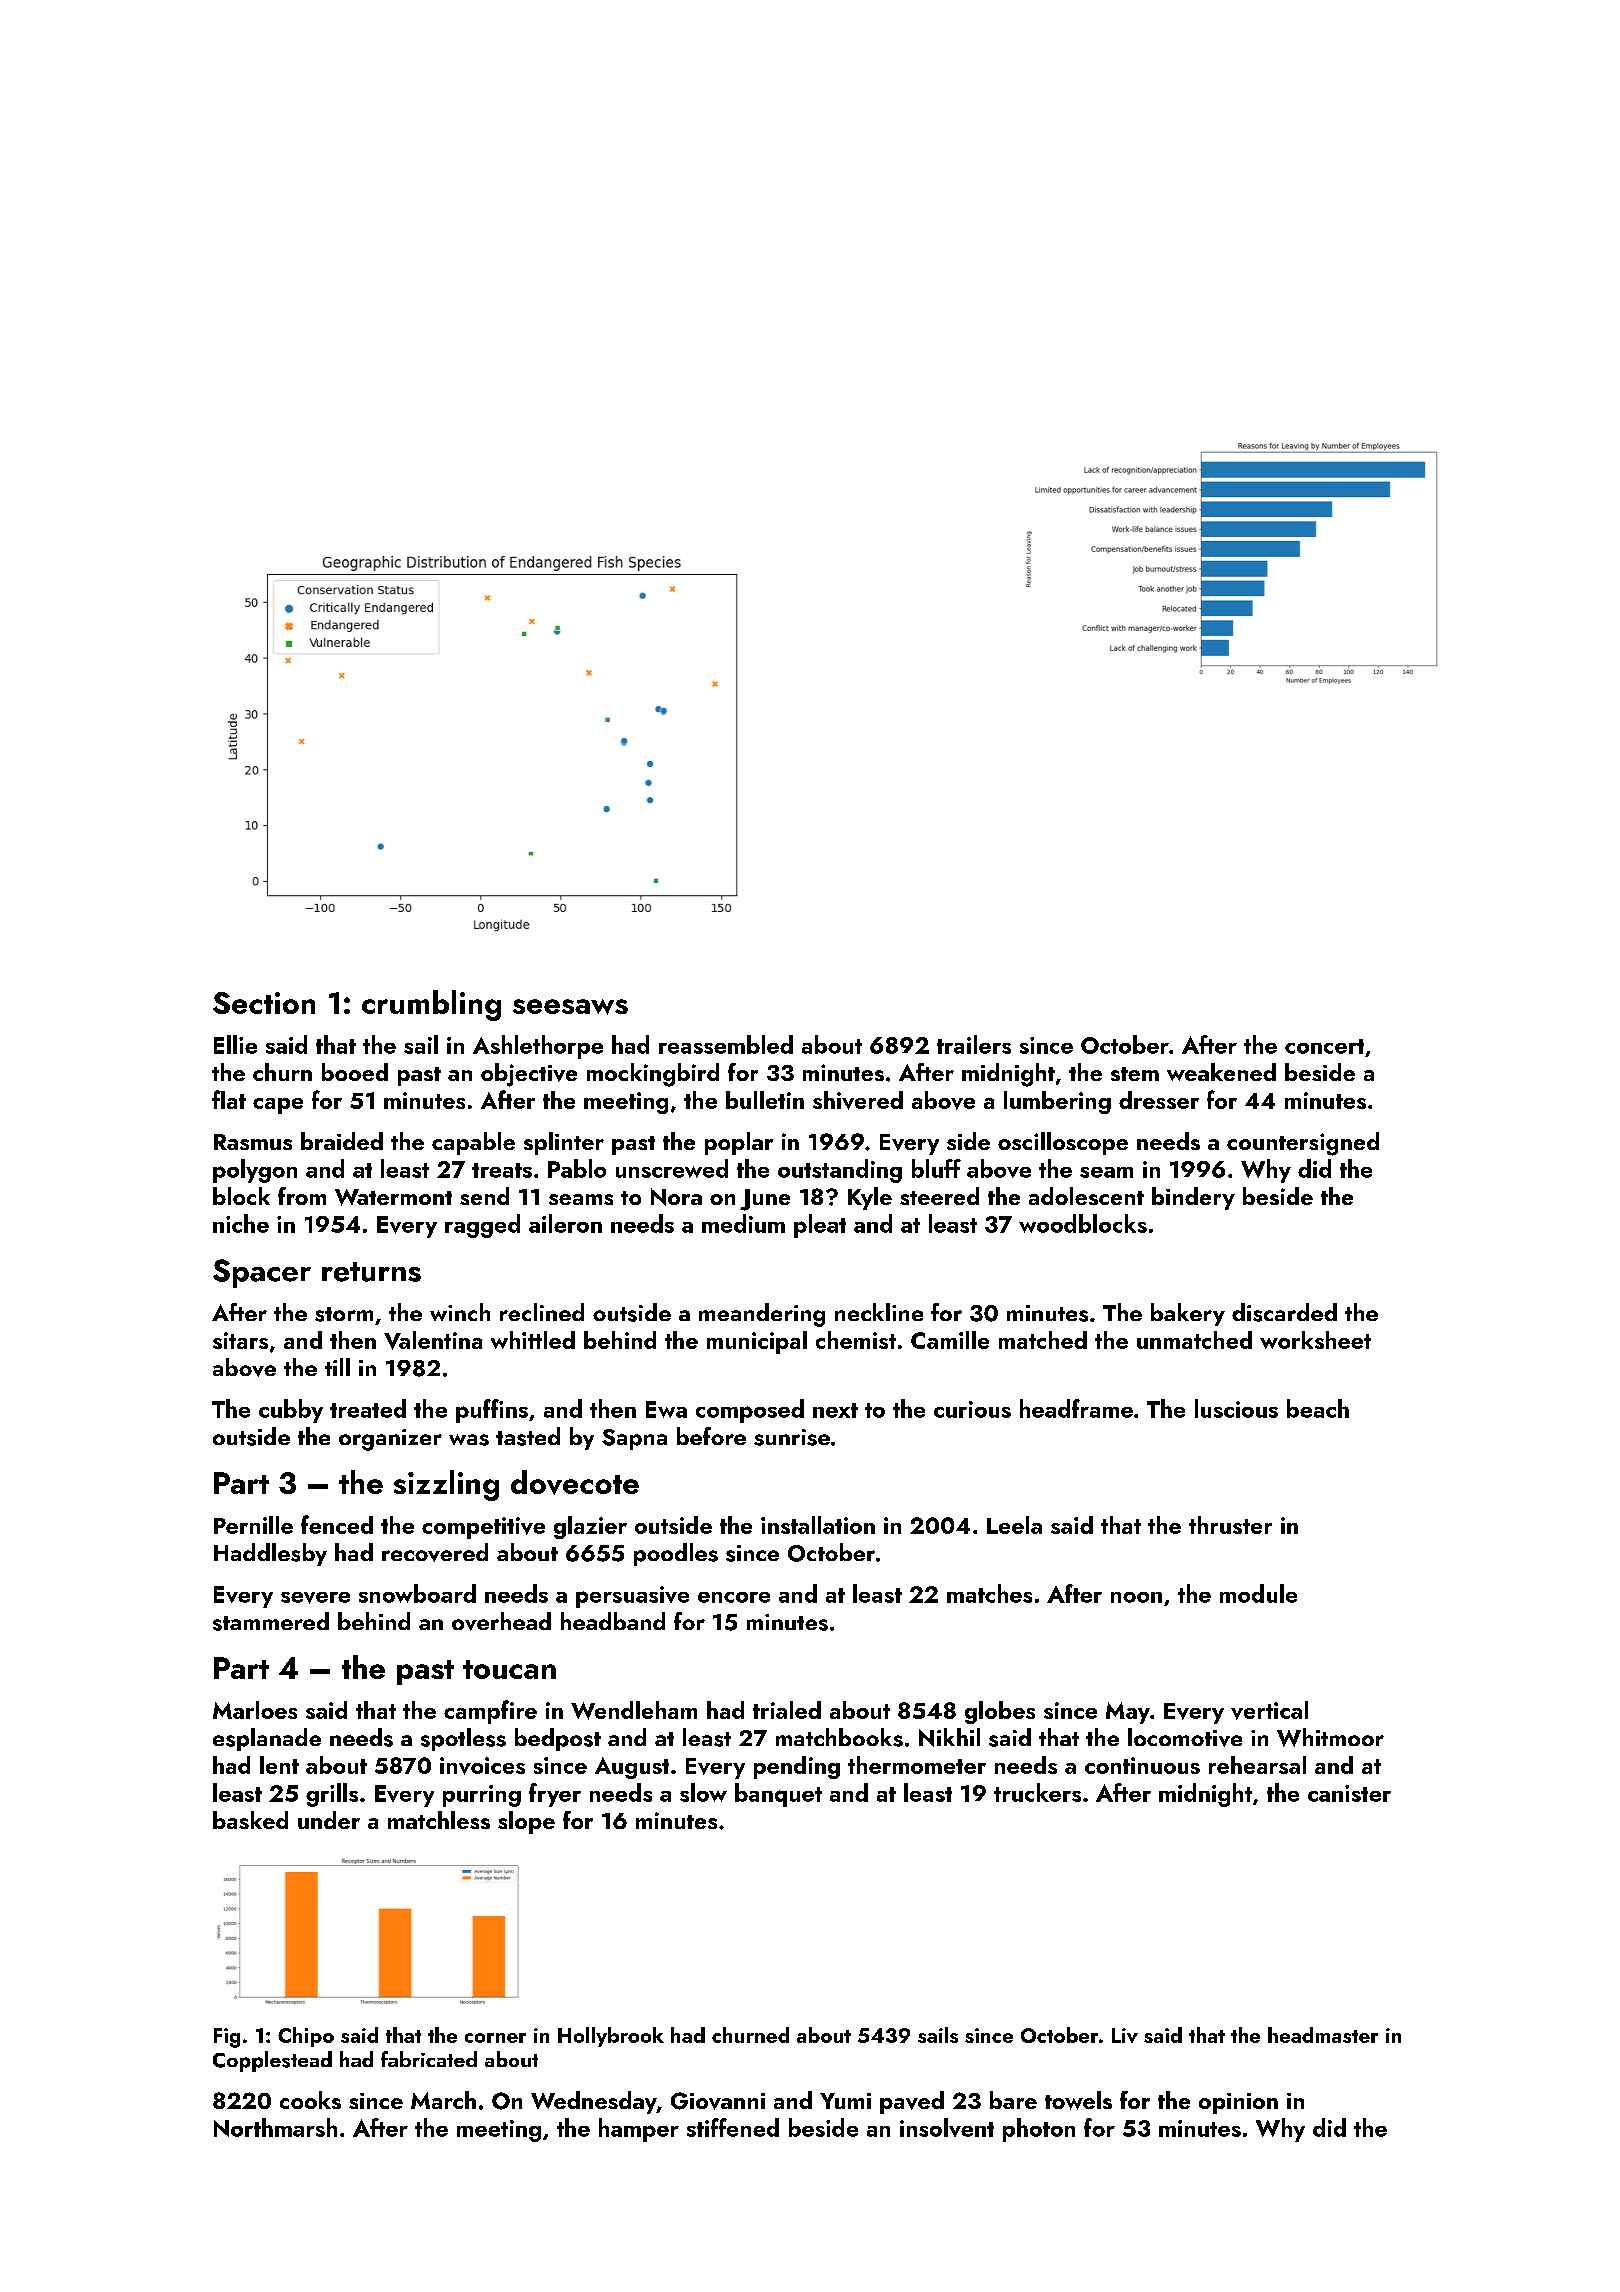  I want to click on slow, so click(703, 1792).
